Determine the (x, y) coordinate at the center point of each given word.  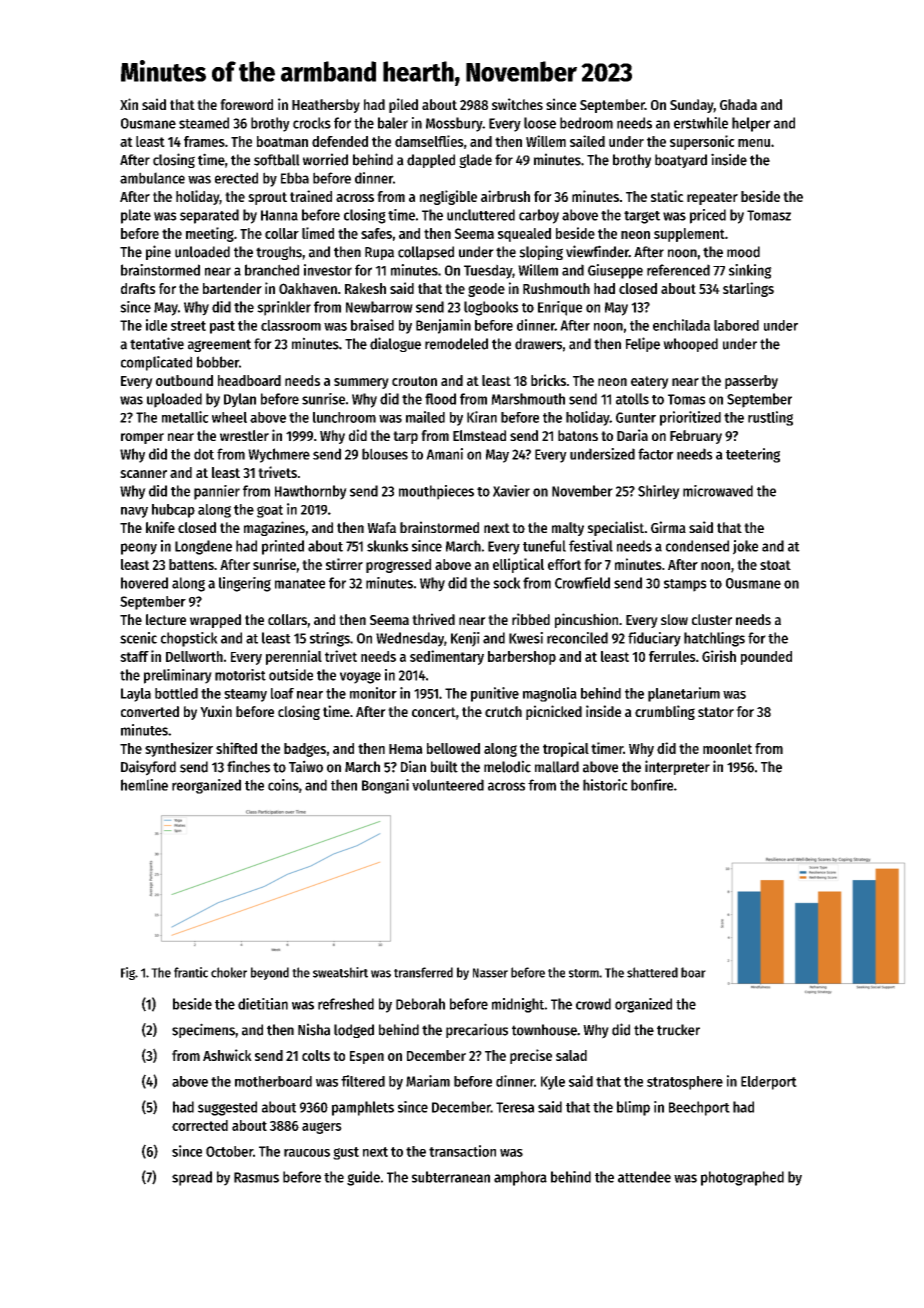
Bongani (385, 786)
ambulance (152, 178)
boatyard (681, 161)
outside (291, 675)
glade (475, 161)
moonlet (727, 748)
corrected (200, 1125)
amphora (520, 1178)
